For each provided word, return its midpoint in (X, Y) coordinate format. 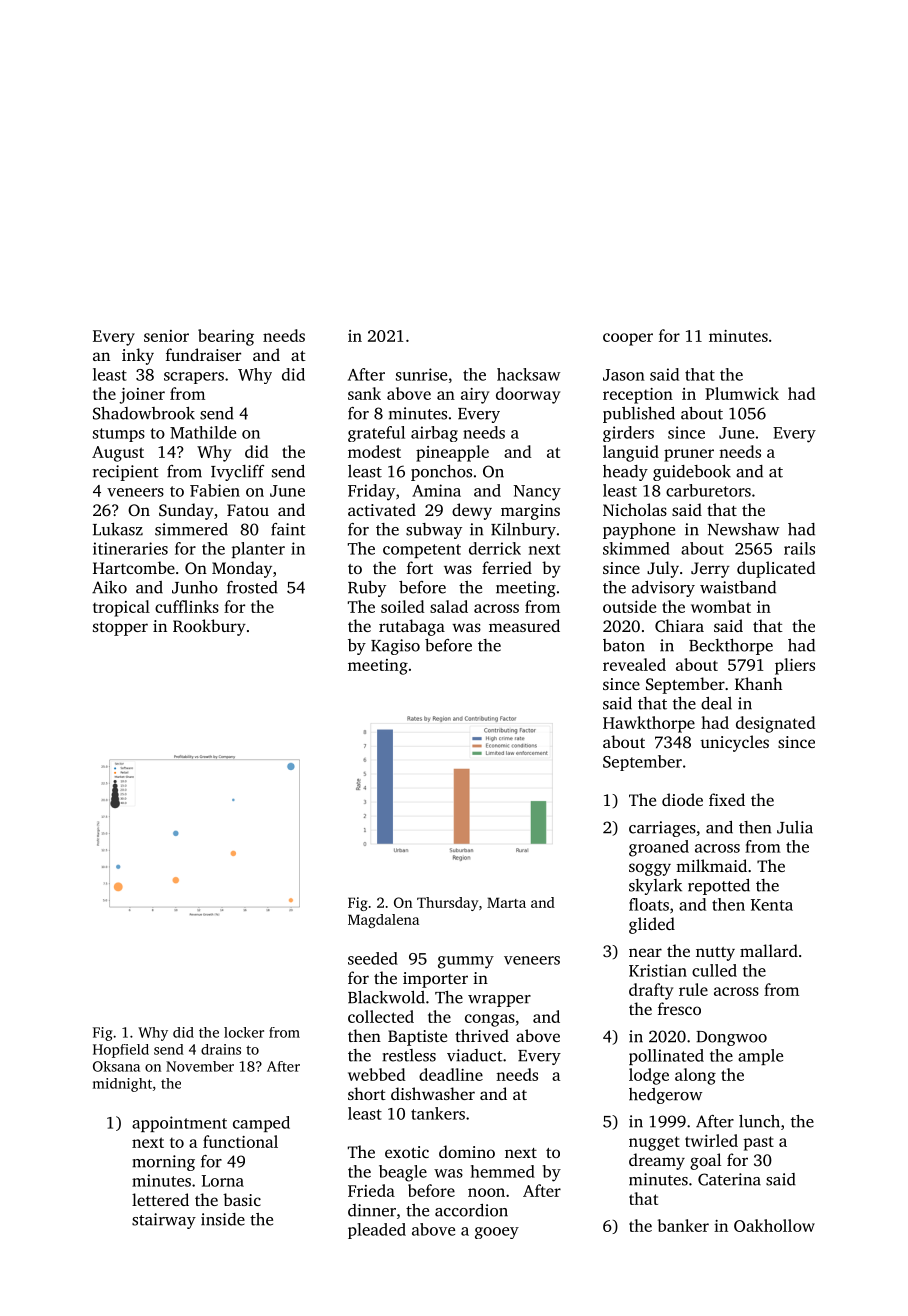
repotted (719, 887)
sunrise (421, 374)
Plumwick (742, 393)
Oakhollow (774, 1225)
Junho (195, 587)
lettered (160, 1199)
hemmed (503, 1171)
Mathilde (203, 432)
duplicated (776, 569)
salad (449, 606)
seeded (373, 958)
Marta (506, 902)
